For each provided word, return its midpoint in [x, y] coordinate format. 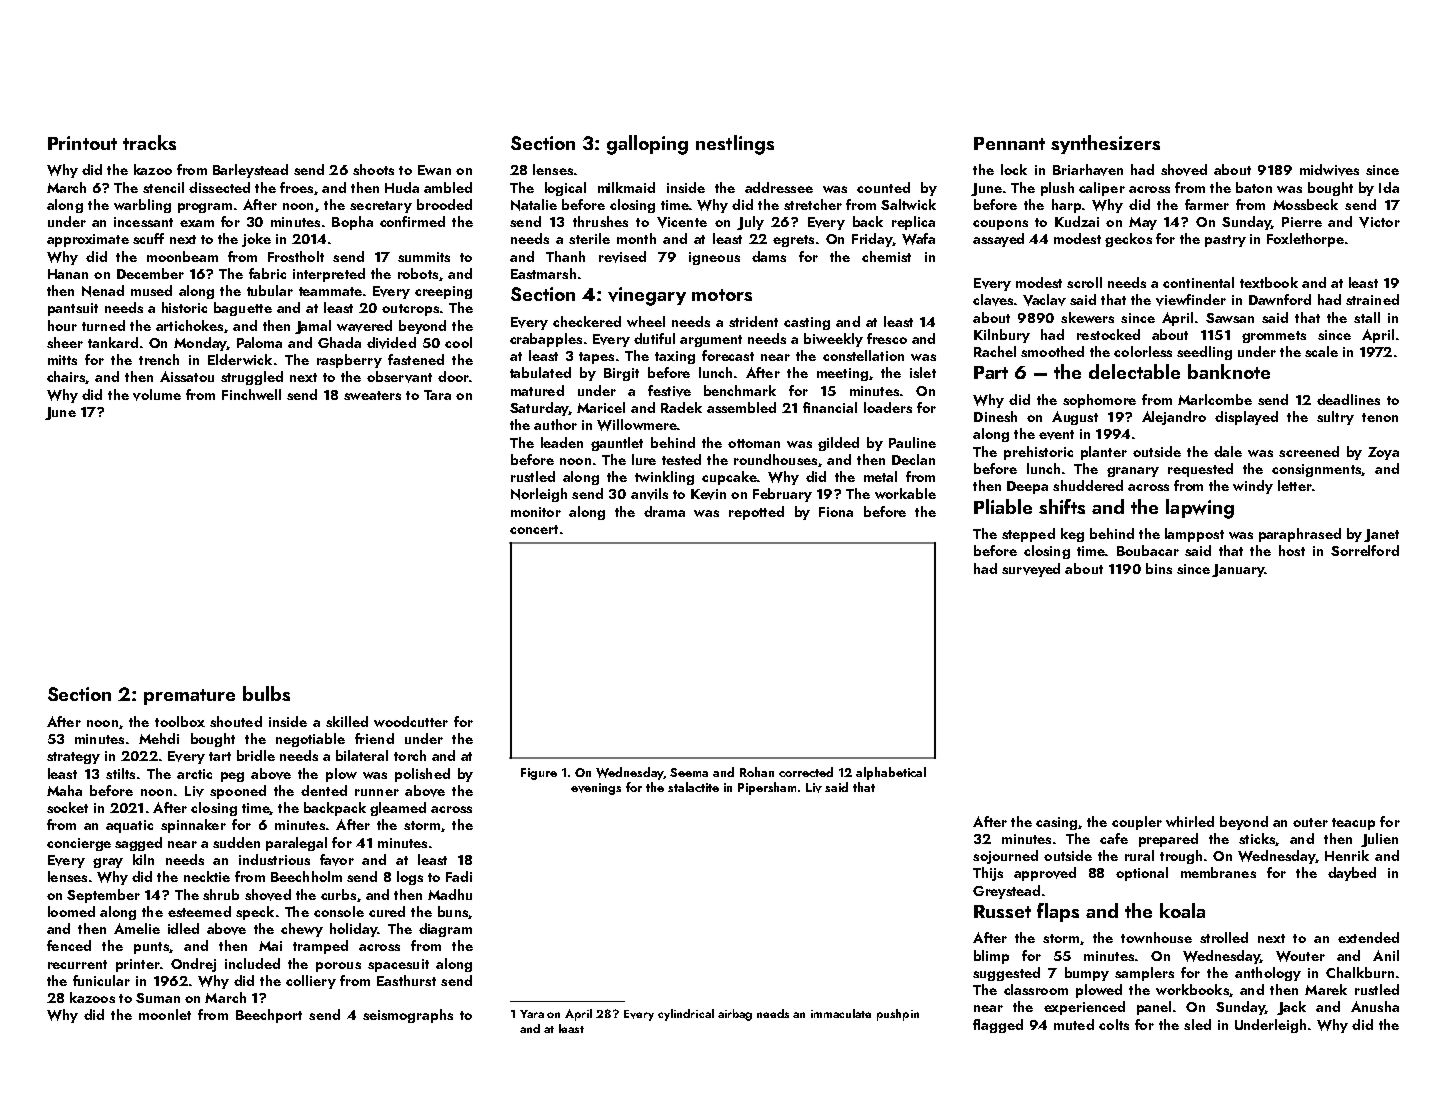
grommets [1274, 337]
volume [157, 395]
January [1238, 570]
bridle [256, 755]
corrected [806, 772]
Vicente [682, 222]
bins [1159, 568]
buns [453, 911]
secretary [381, 207]
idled [183, 928]
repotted [756, 513]
